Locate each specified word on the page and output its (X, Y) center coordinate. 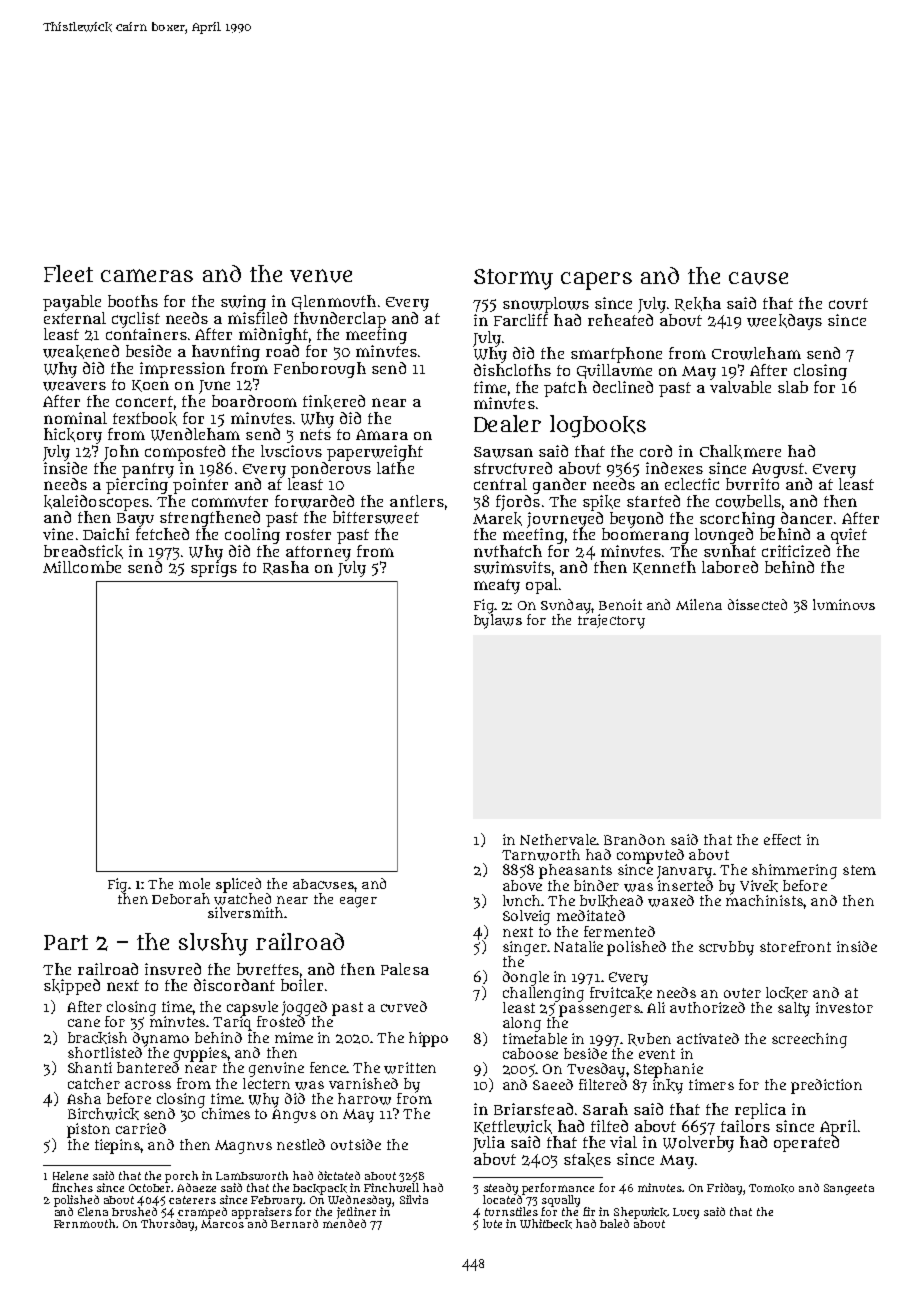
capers (596, 281)
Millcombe (82, 567)
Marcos (222, 1224)
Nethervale (558, 839)
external (75, 318)
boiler (302, 985)
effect (782, 839)
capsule (252, 1008)
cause (758, 278)
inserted (685, 885)
